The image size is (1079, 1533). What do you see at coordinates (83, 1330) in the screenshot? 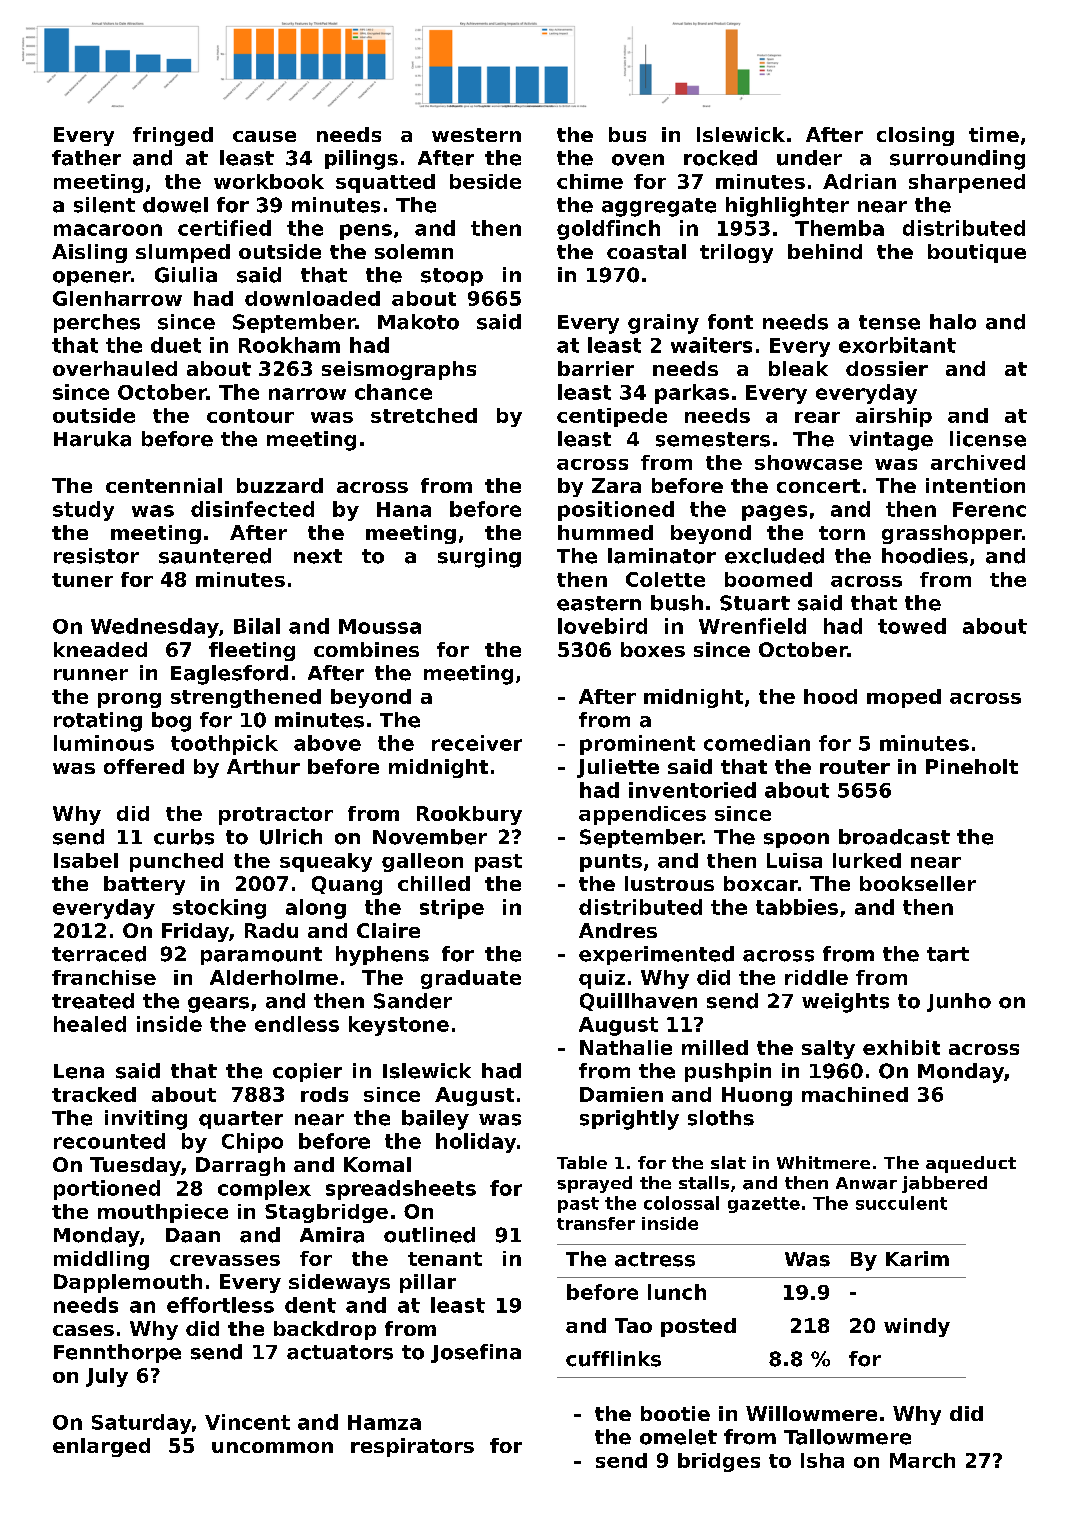
I see `cases` at bounding box center [83, 1330].
